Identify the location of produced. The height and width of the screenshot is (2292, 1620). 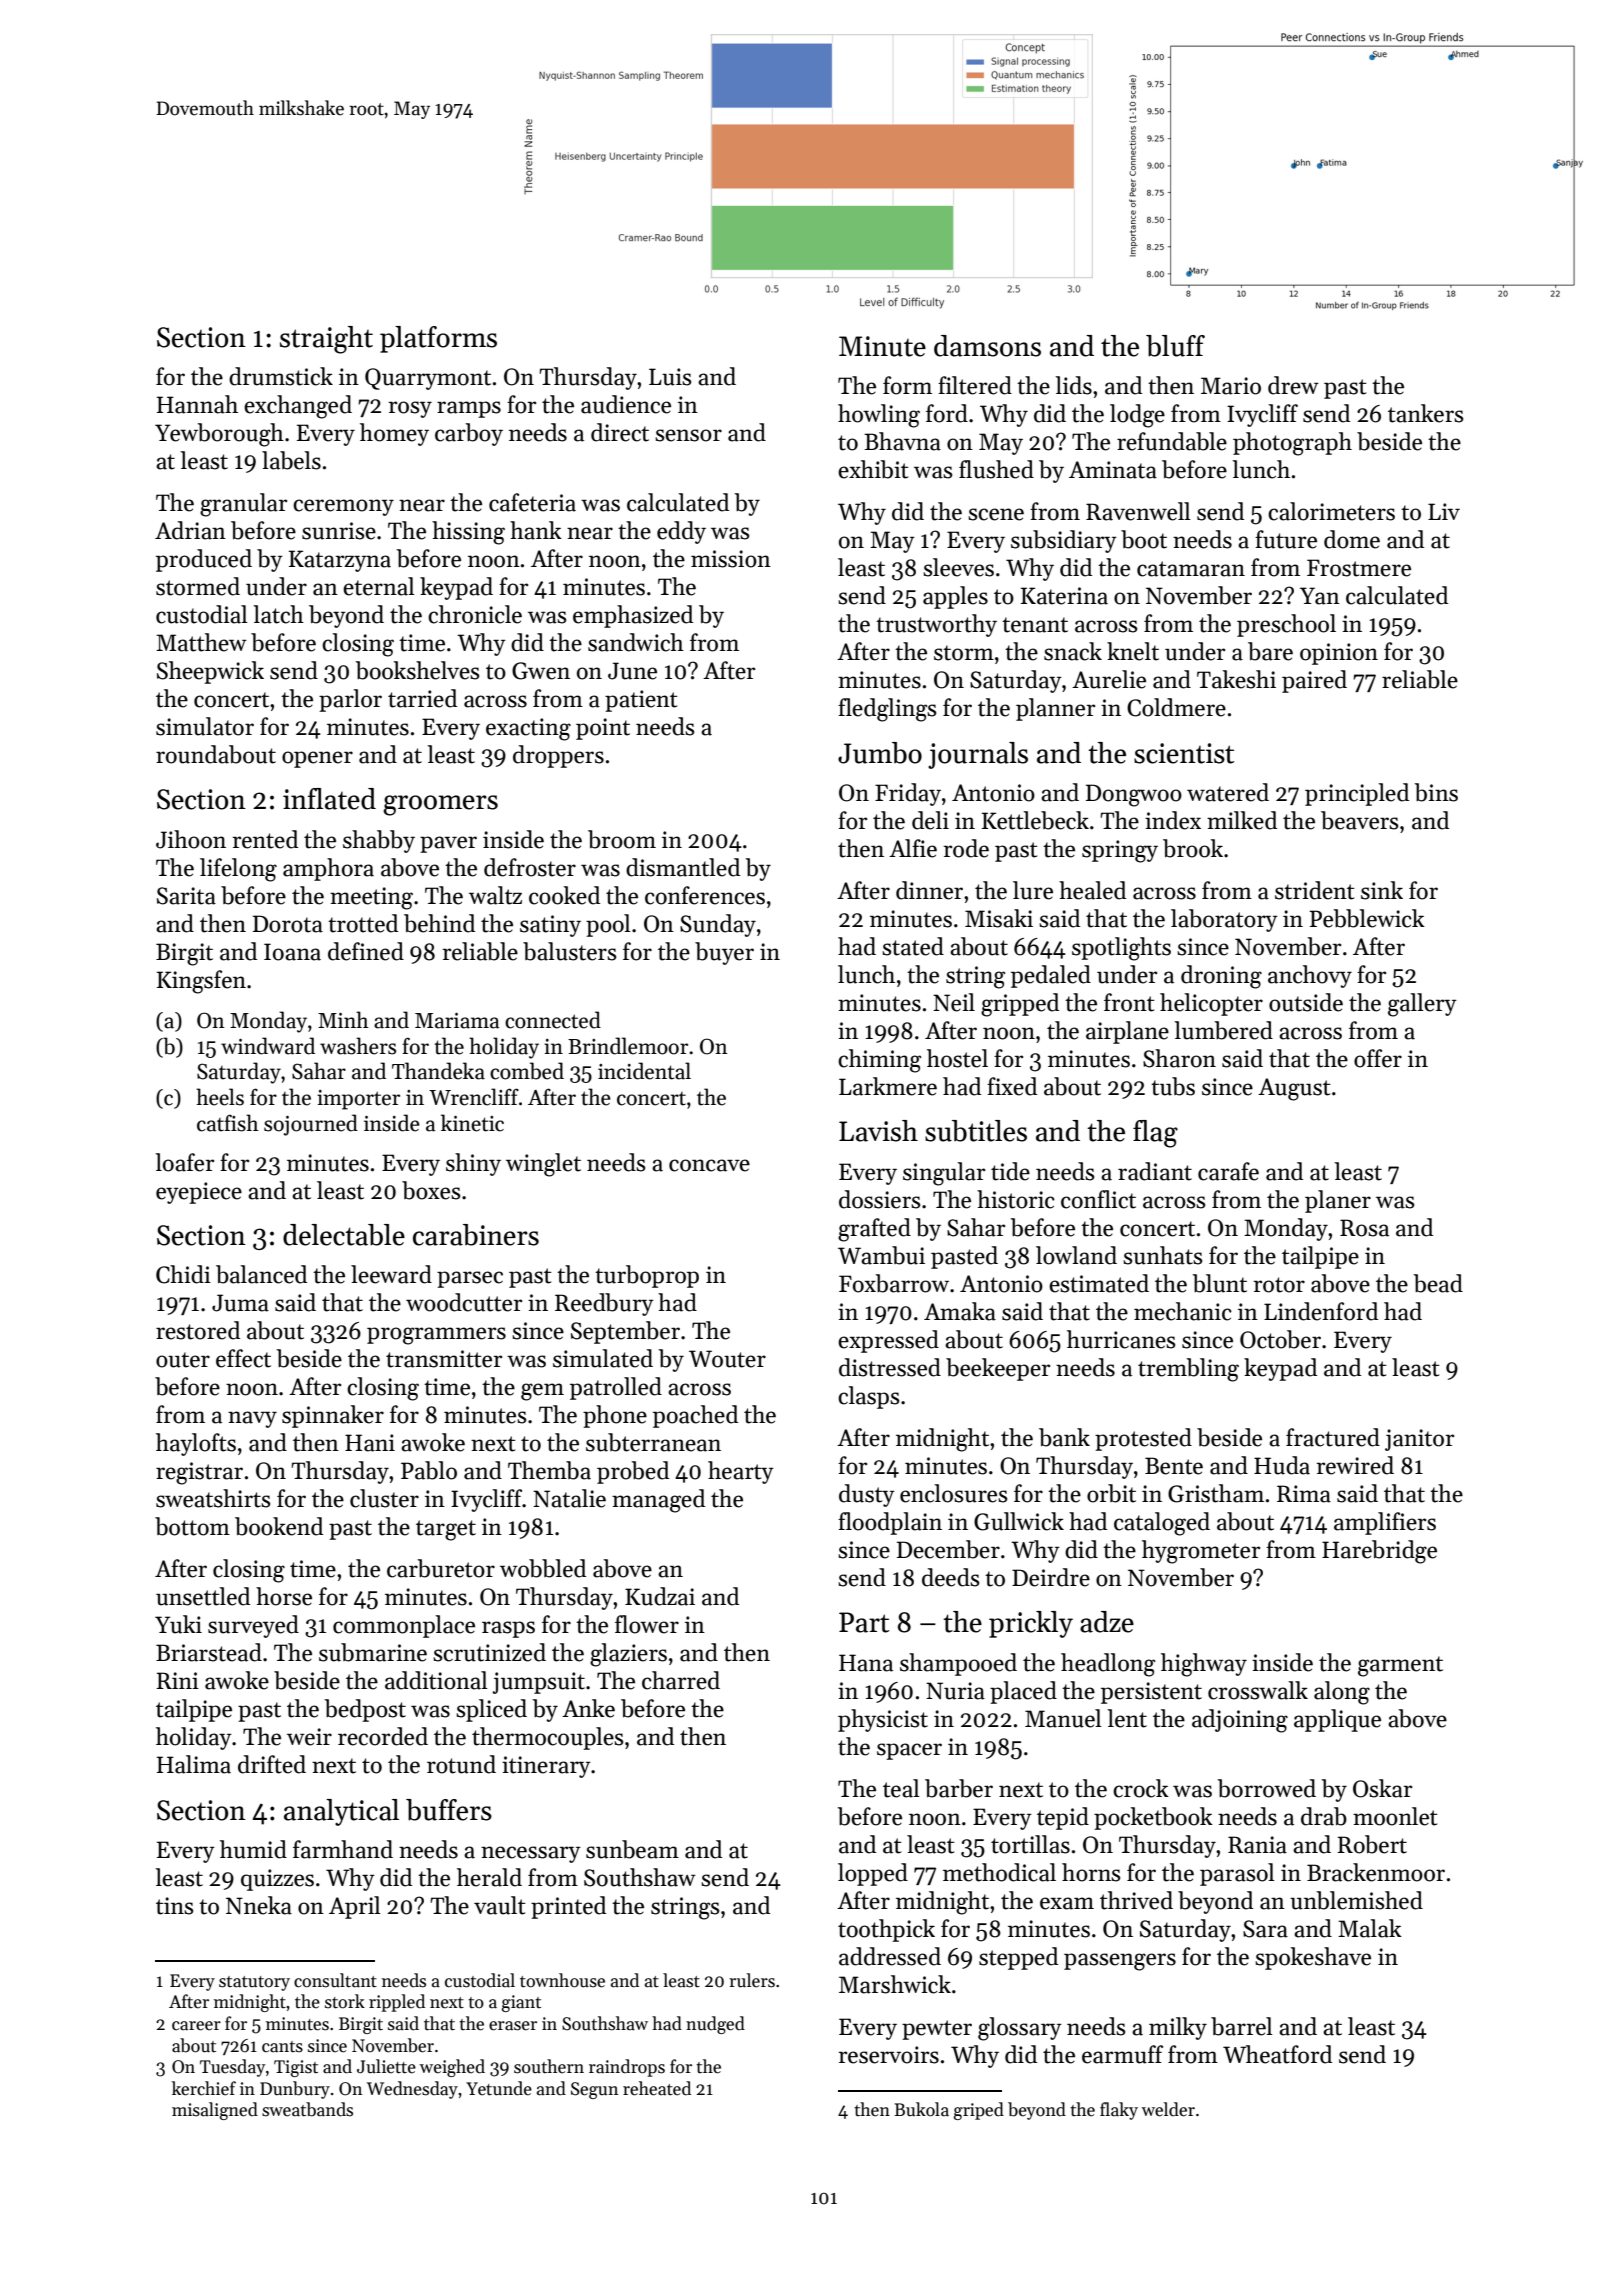
(204, 560).
